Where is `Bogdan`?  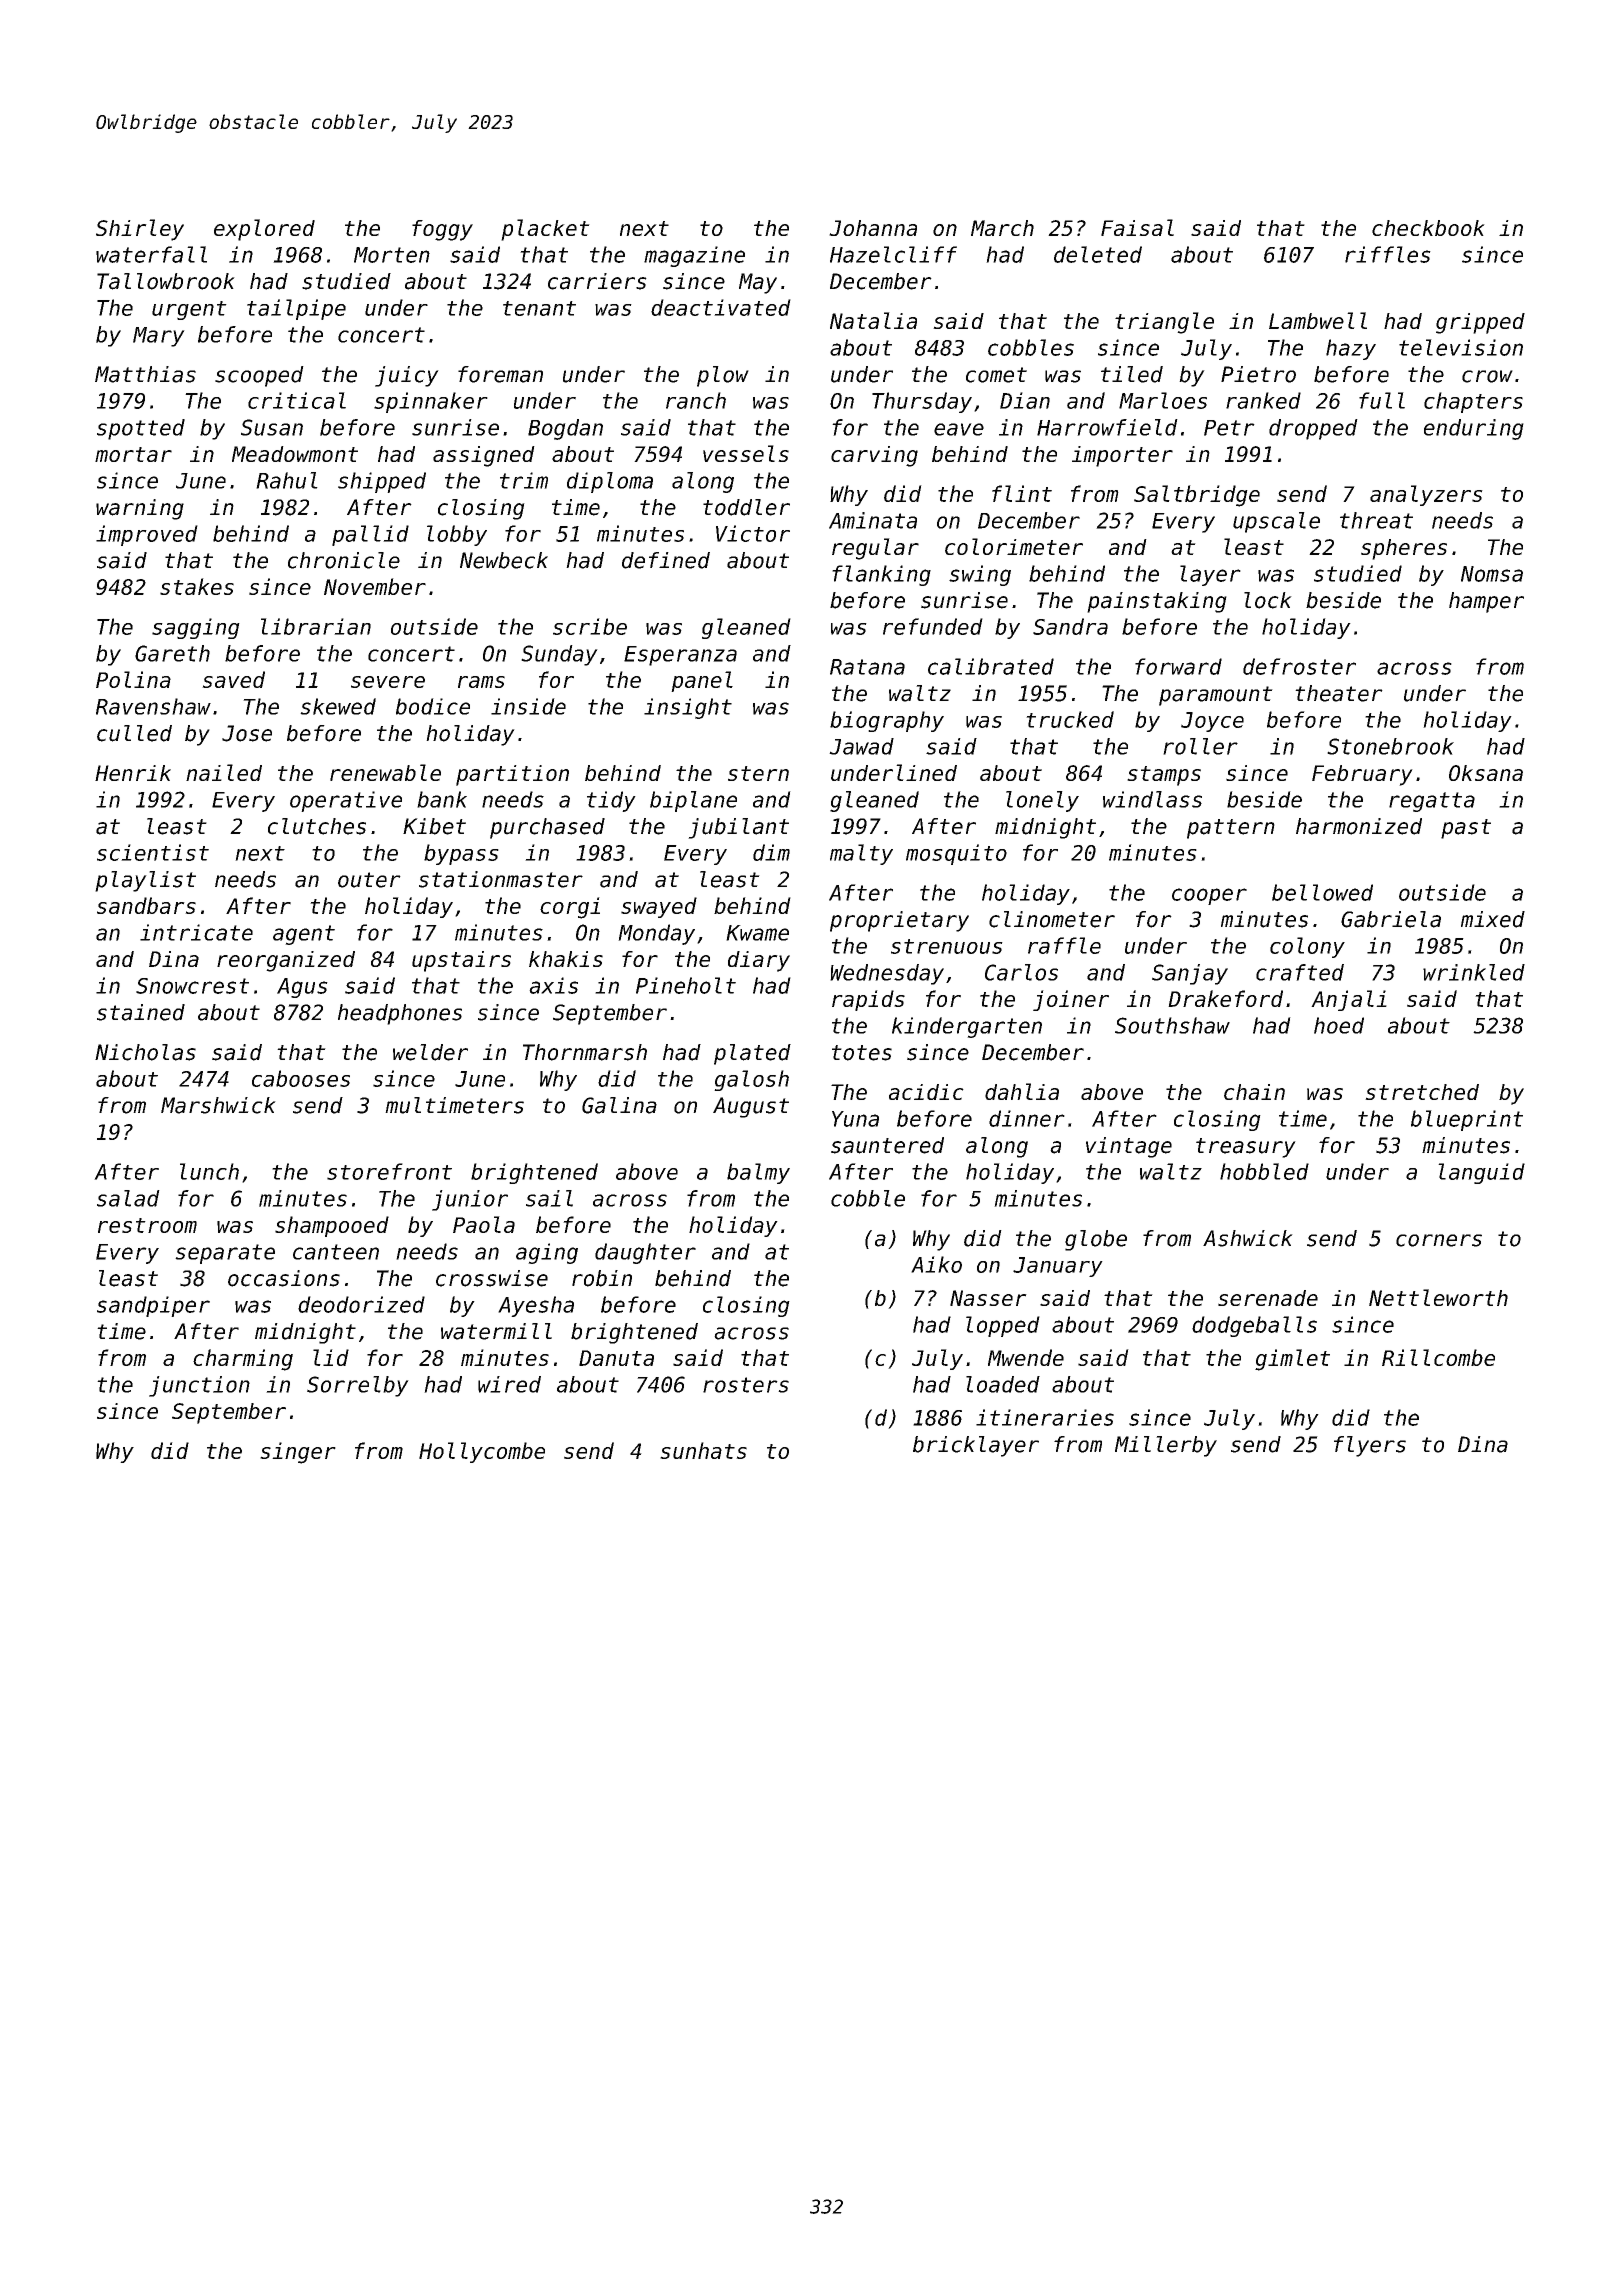
Bogdan is located at coordinates (565, 429).
